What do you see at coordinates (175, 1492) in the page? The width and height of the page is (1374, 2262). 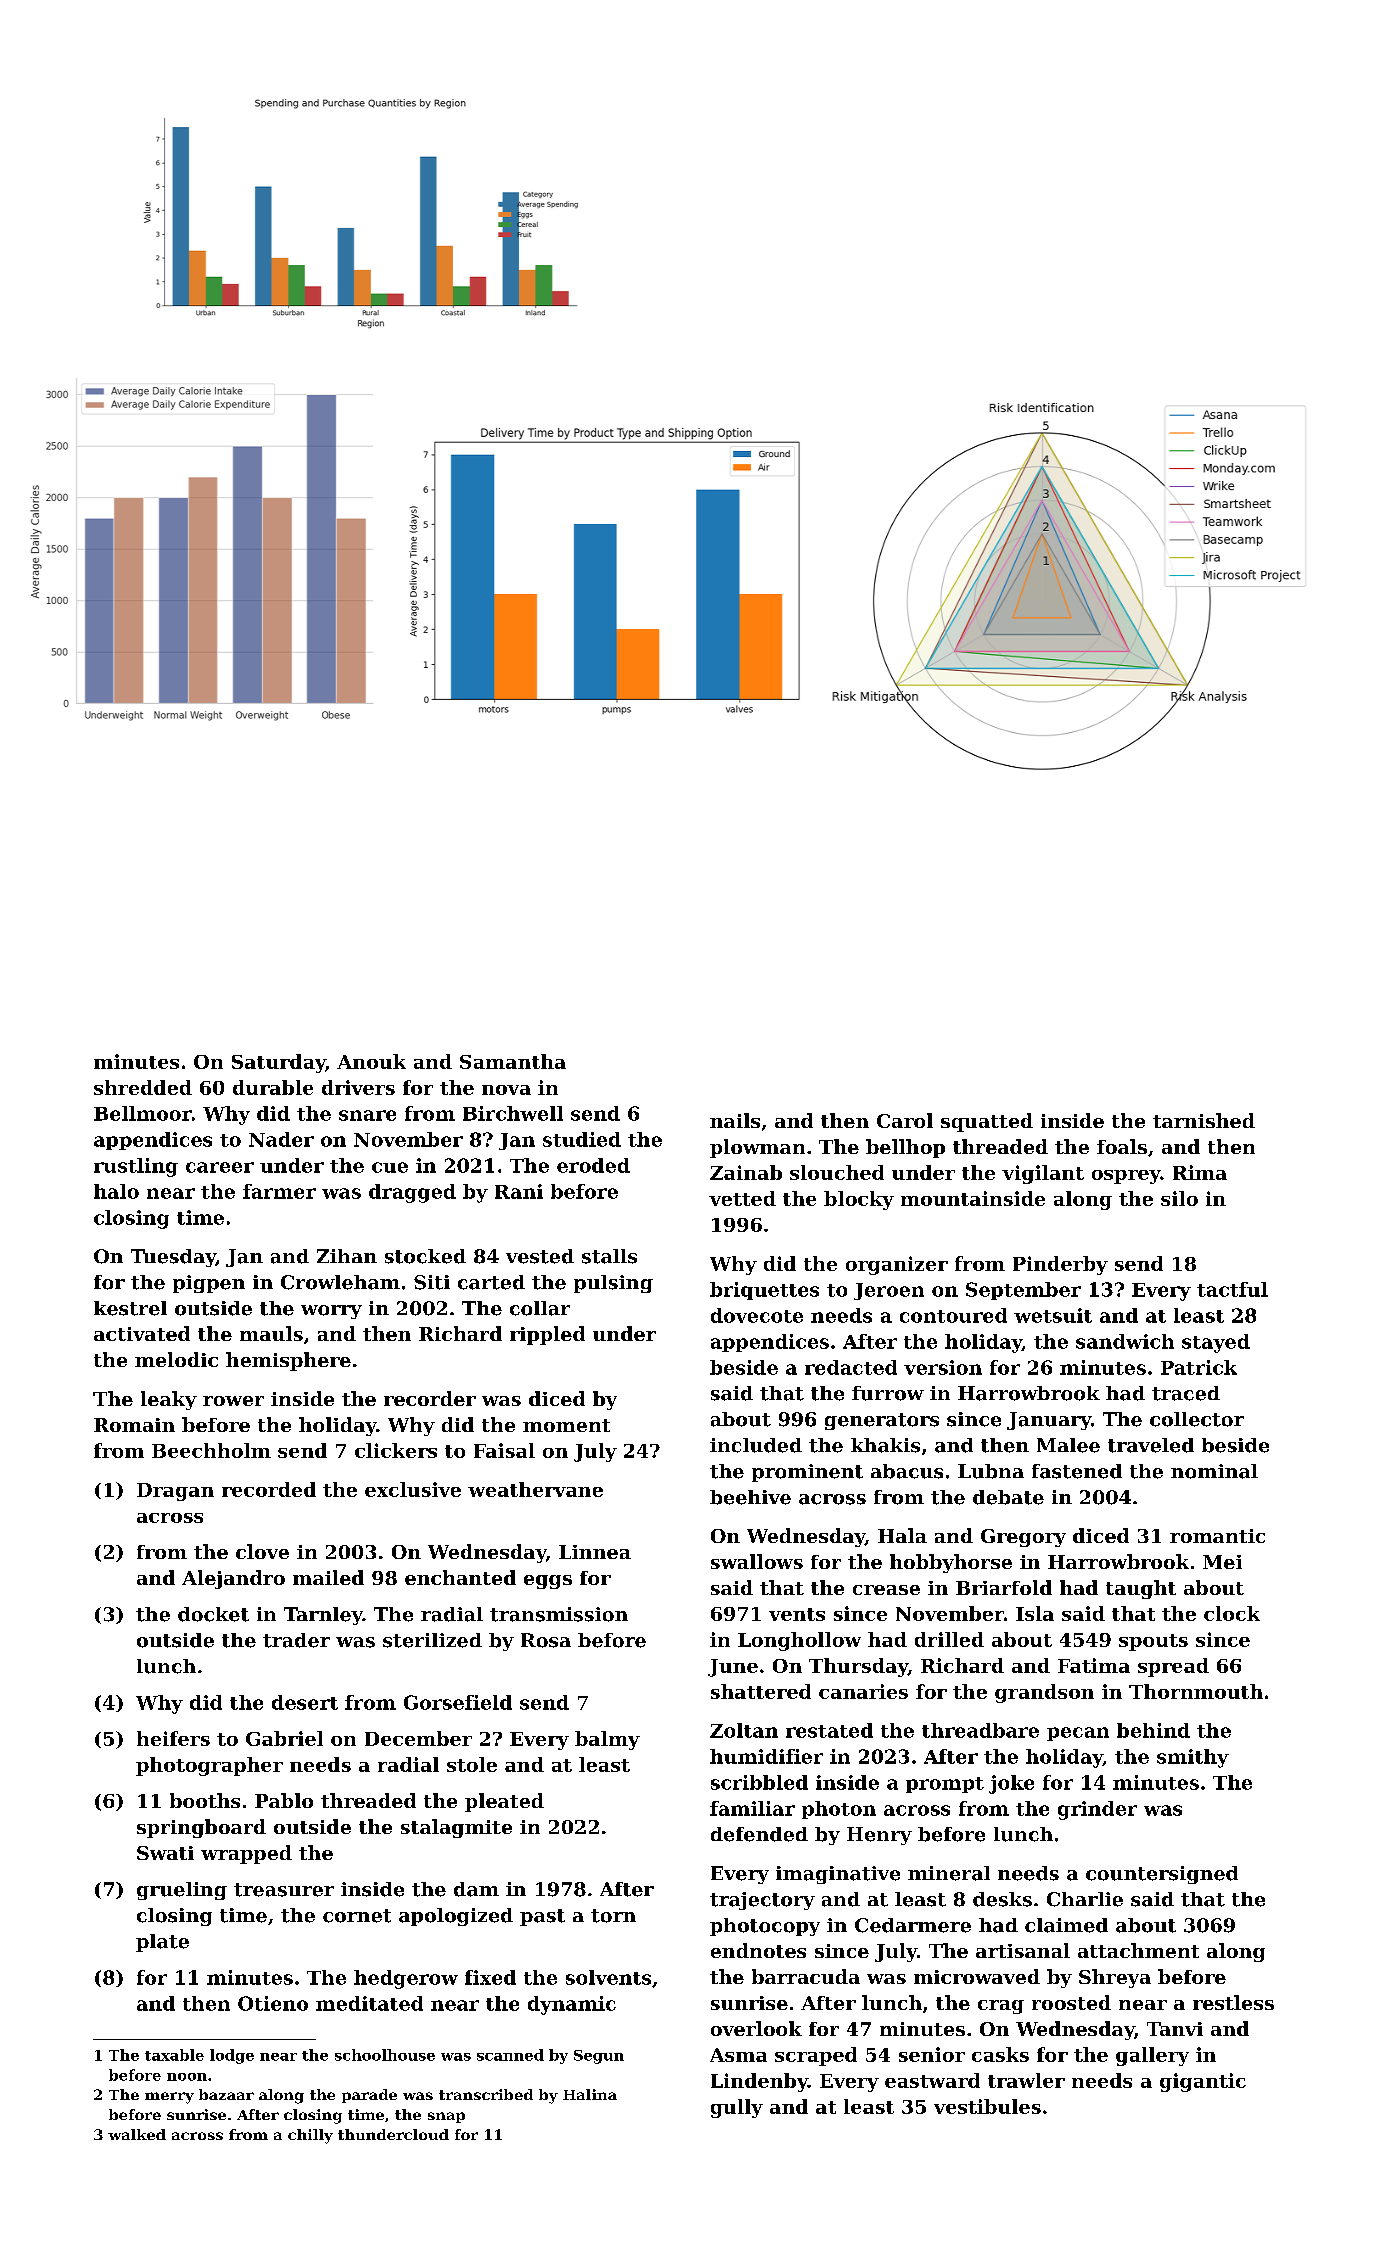 I see `Dragan` at bounding box center [175, 1492].
